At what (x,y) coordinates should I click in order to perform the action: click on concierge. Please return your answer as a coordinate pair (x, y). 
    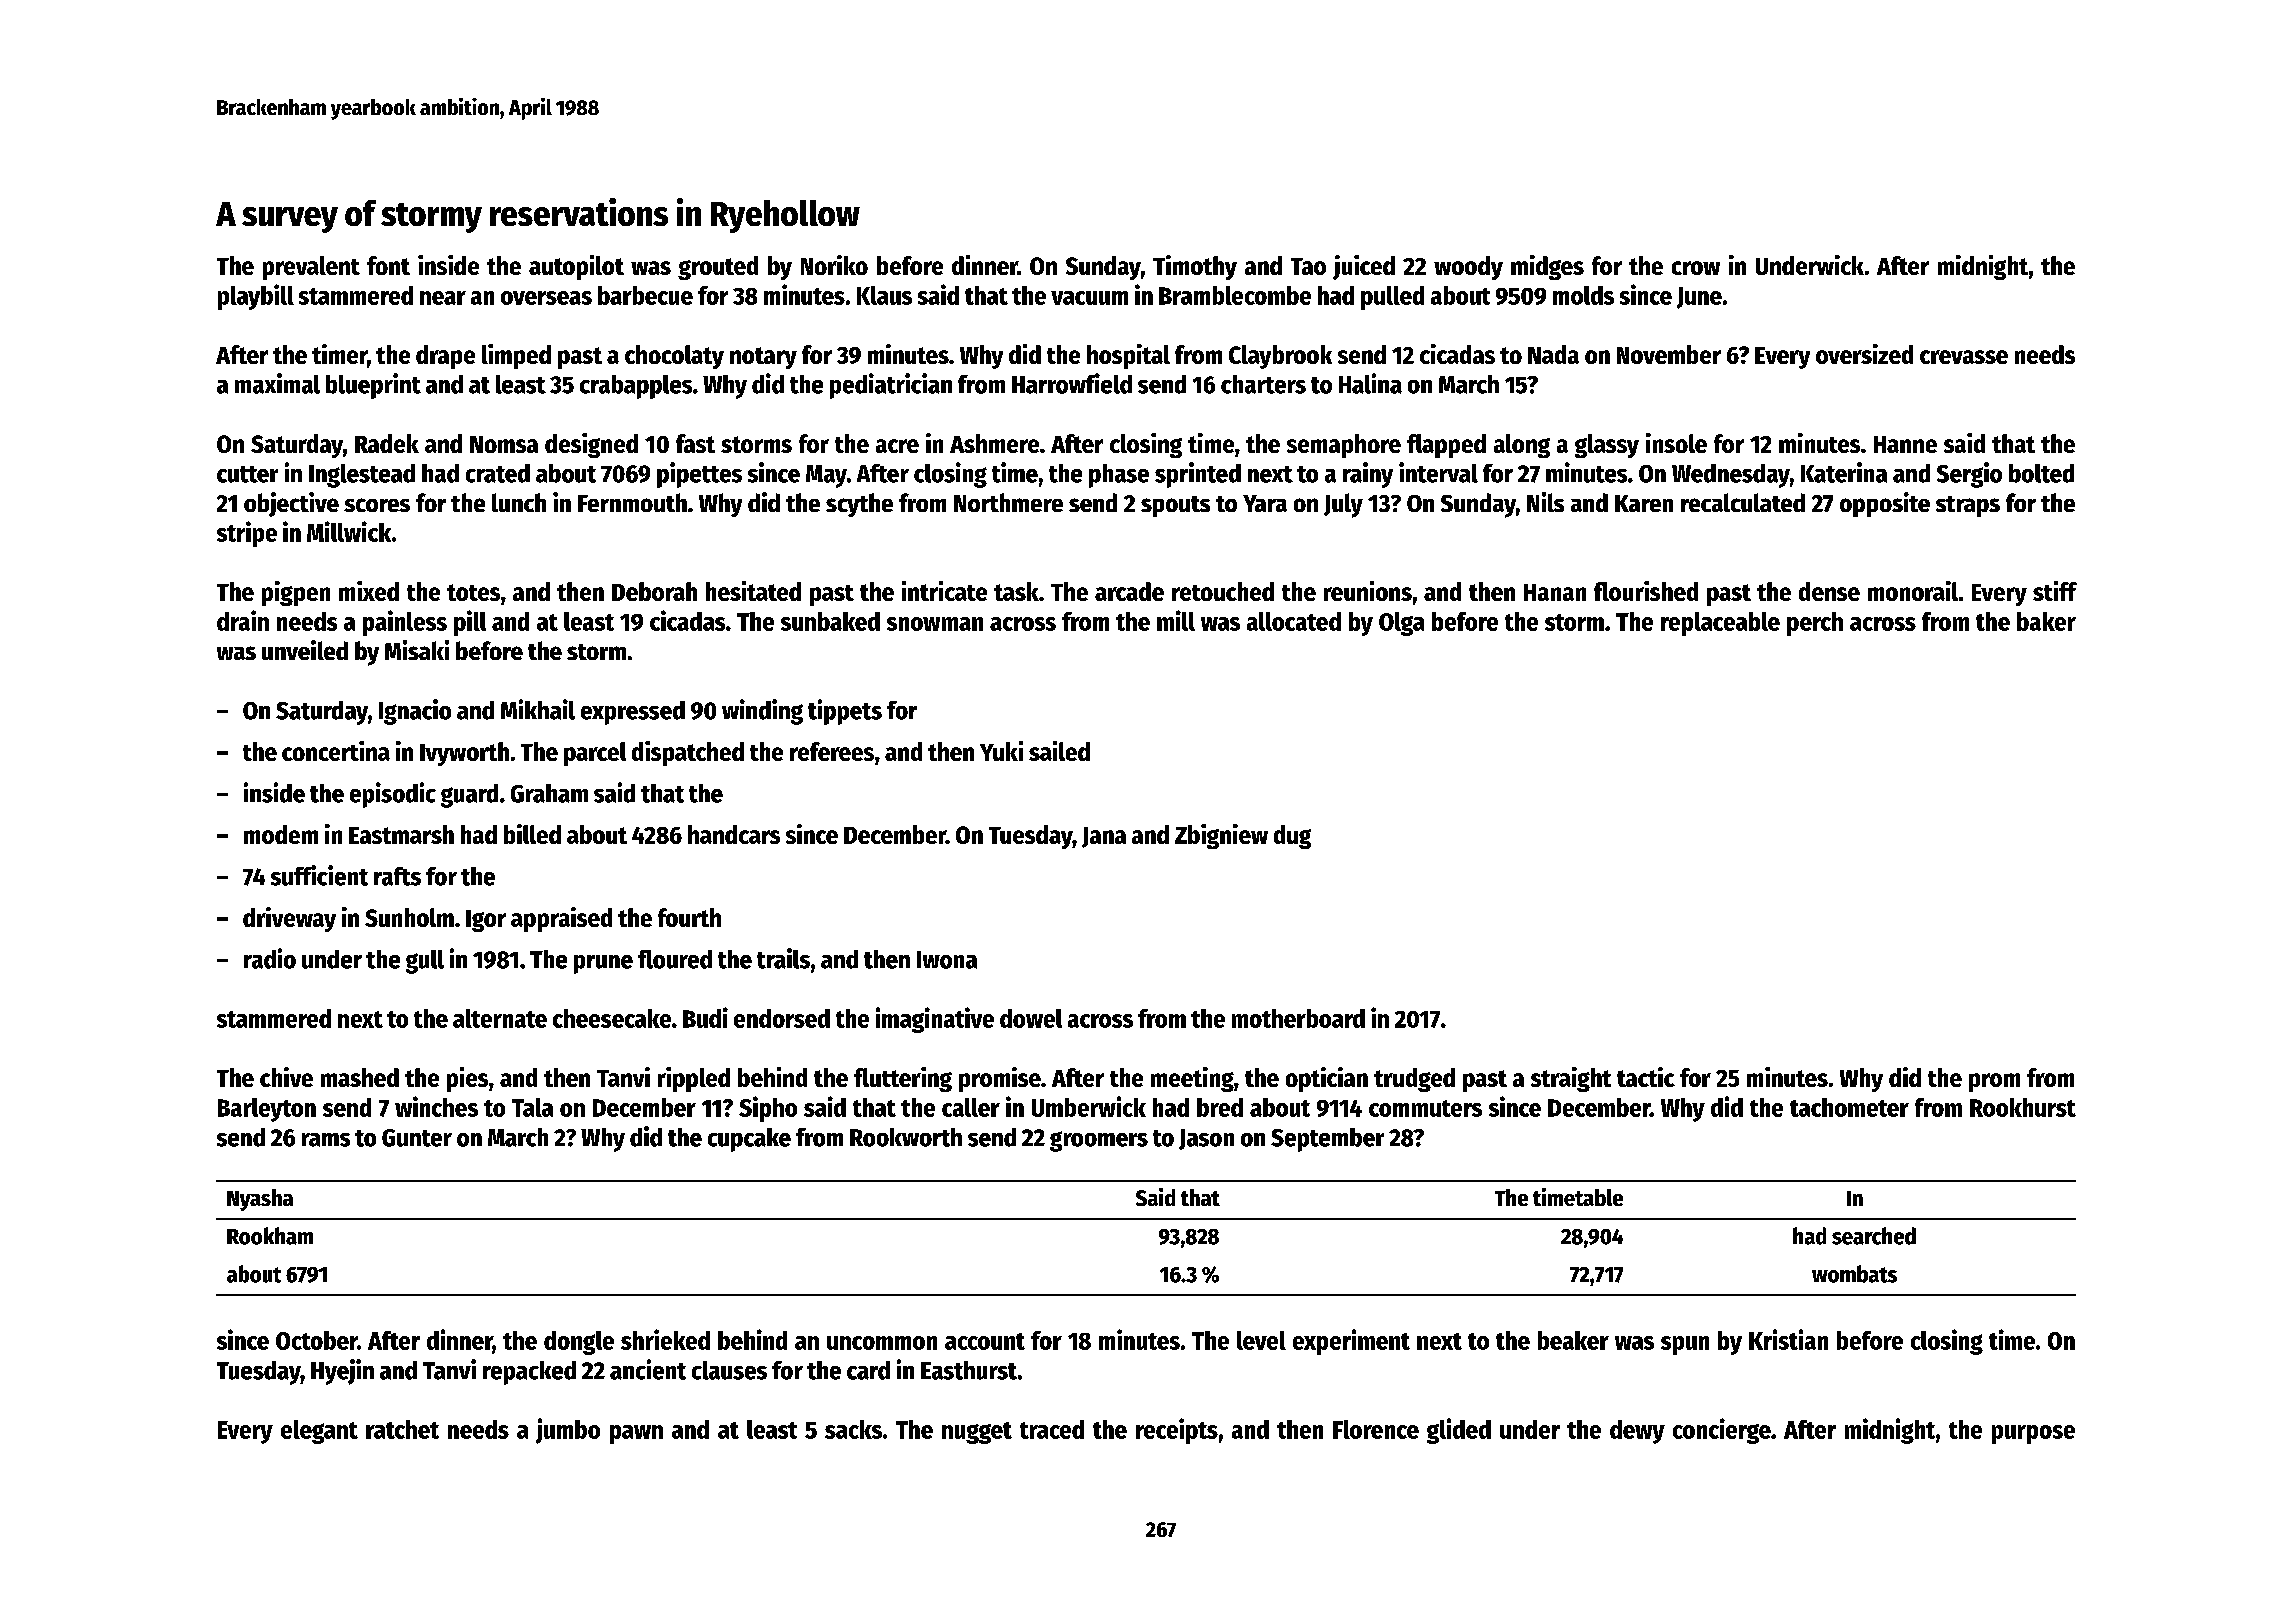
    Looking at the image, I should click on (1722, 1431).
